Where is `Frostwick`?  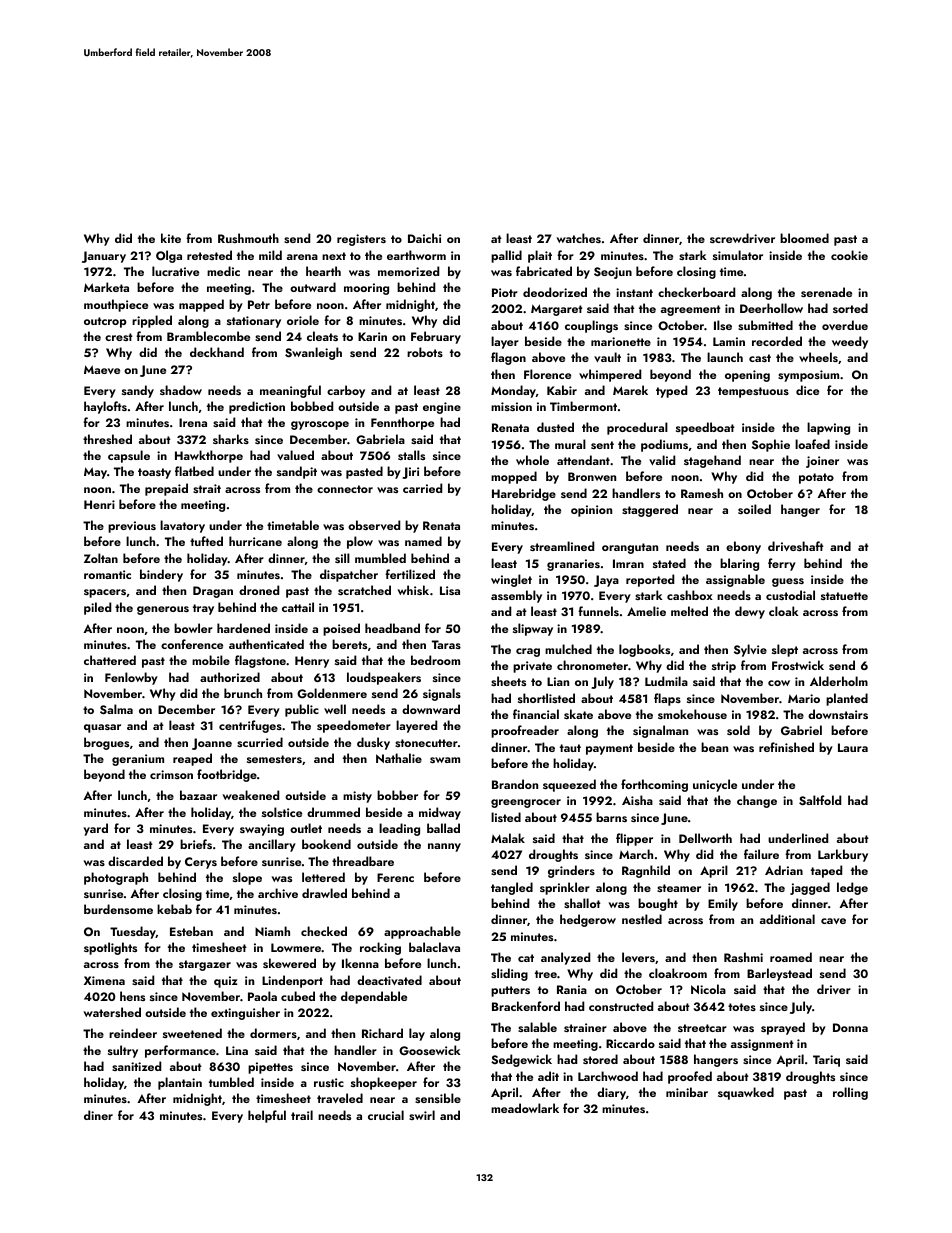
Frostwick is located at coordinates (798, 665).
